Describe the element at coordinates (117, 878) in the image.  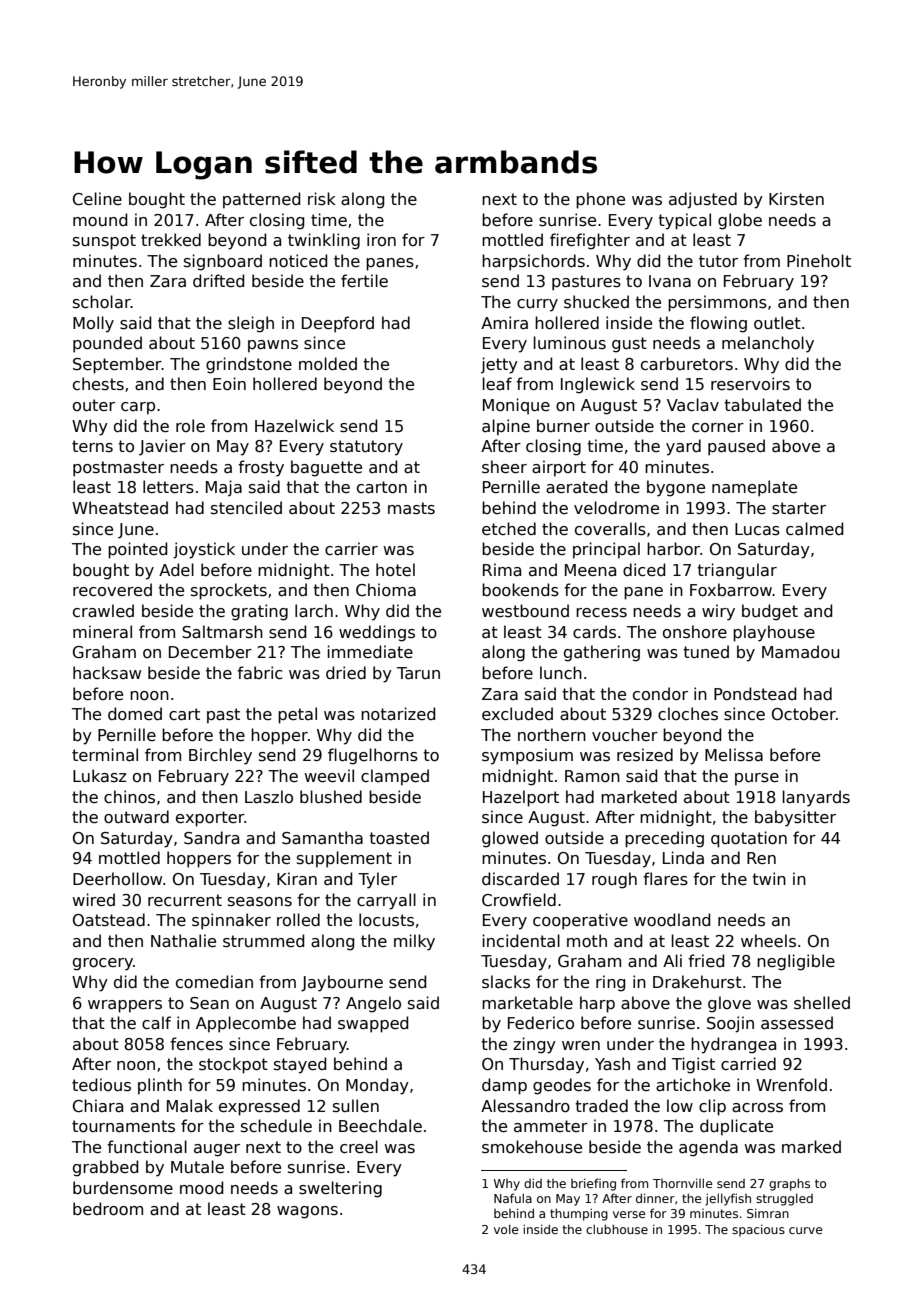
I see `Deerhollow` at that location.
